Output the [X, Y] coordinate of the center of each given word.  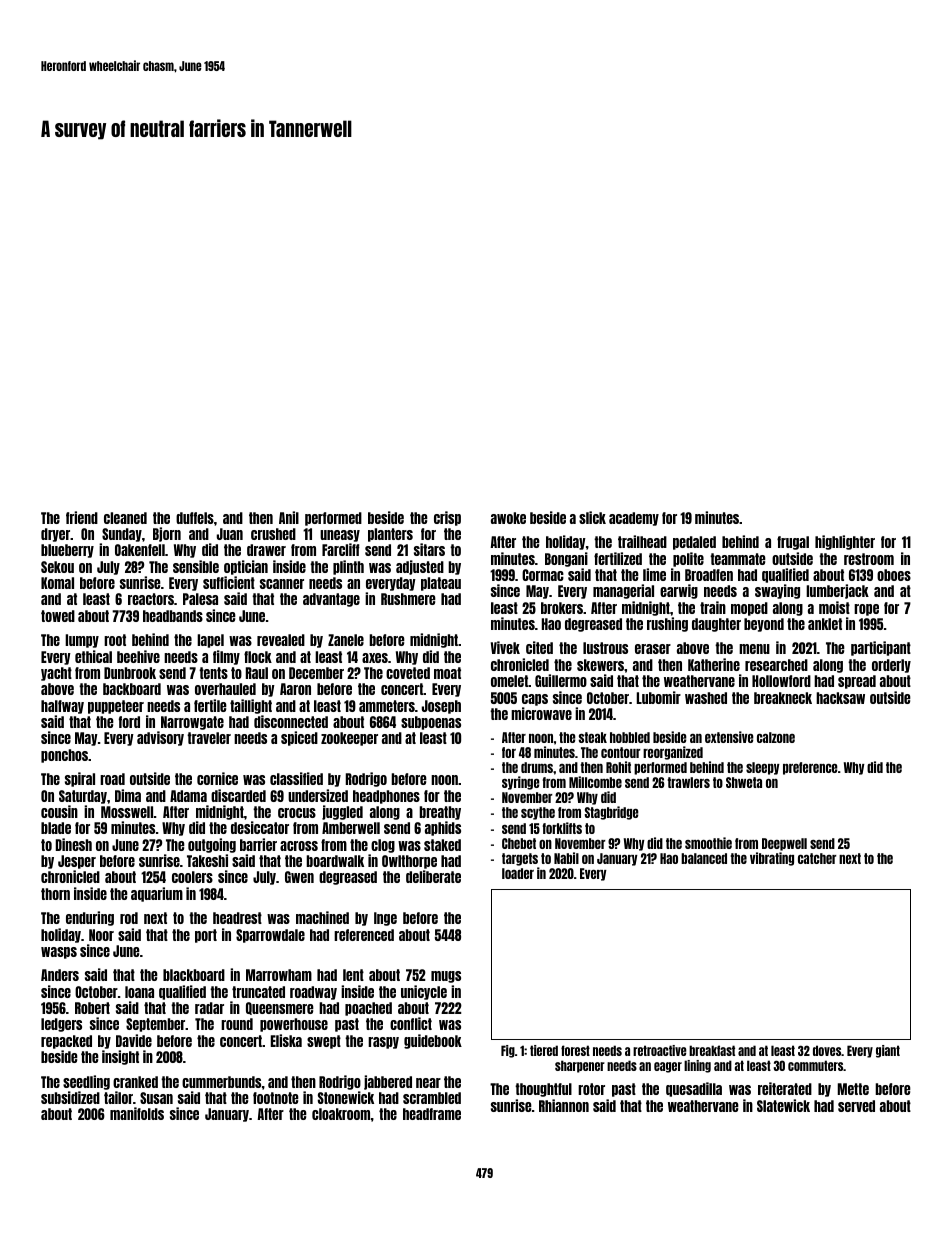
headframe [432, 1114]
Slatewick [783, 1105]
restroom [869, 559]
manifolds [137, 1113]
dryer [55, 535]
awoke [508, 518]
